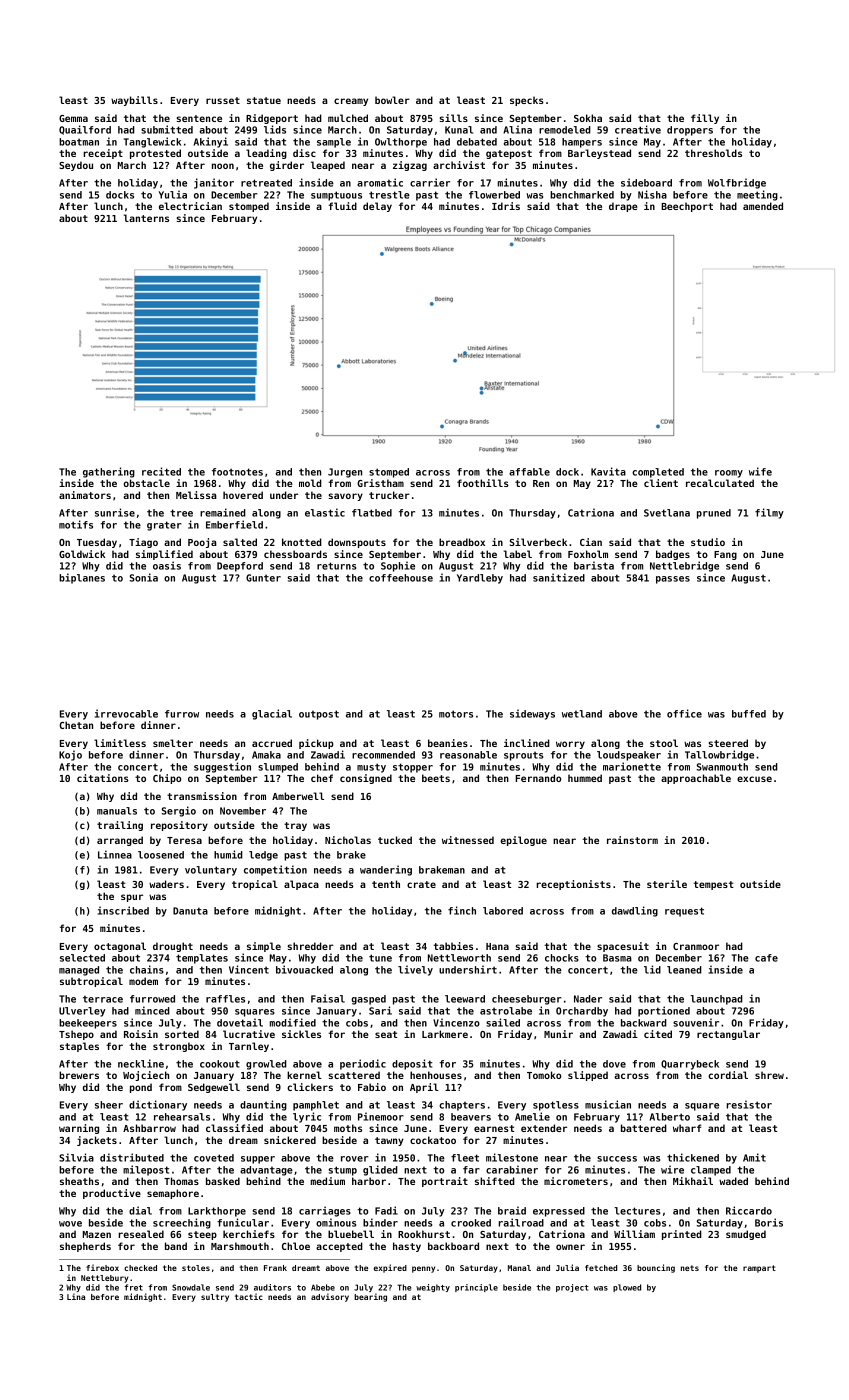  What do you see at coordinates (729, 474) in the screenshot?
I see `roomy` at bounding box center [729, 474].
